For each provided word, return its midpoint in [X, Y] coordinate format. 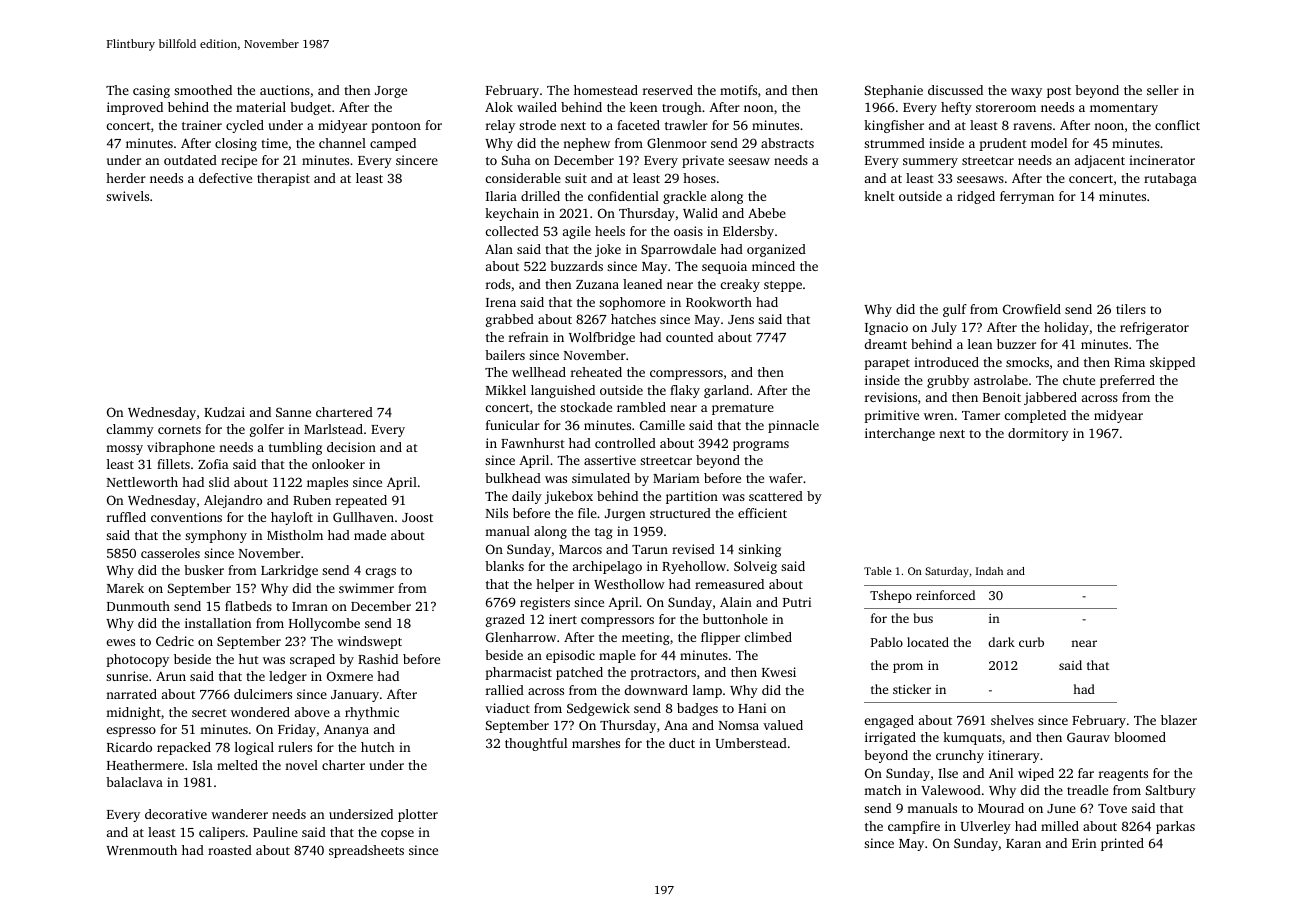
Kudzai [224, 412]
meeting [646, 638]
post [1059, 92]
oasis [688, 231]
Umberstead [751, 743]
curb [1031, 642]
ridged [976, 197]
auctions [285, 90]
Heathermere [145, 765]
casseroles [170, 553]
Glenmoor [677, 143]
